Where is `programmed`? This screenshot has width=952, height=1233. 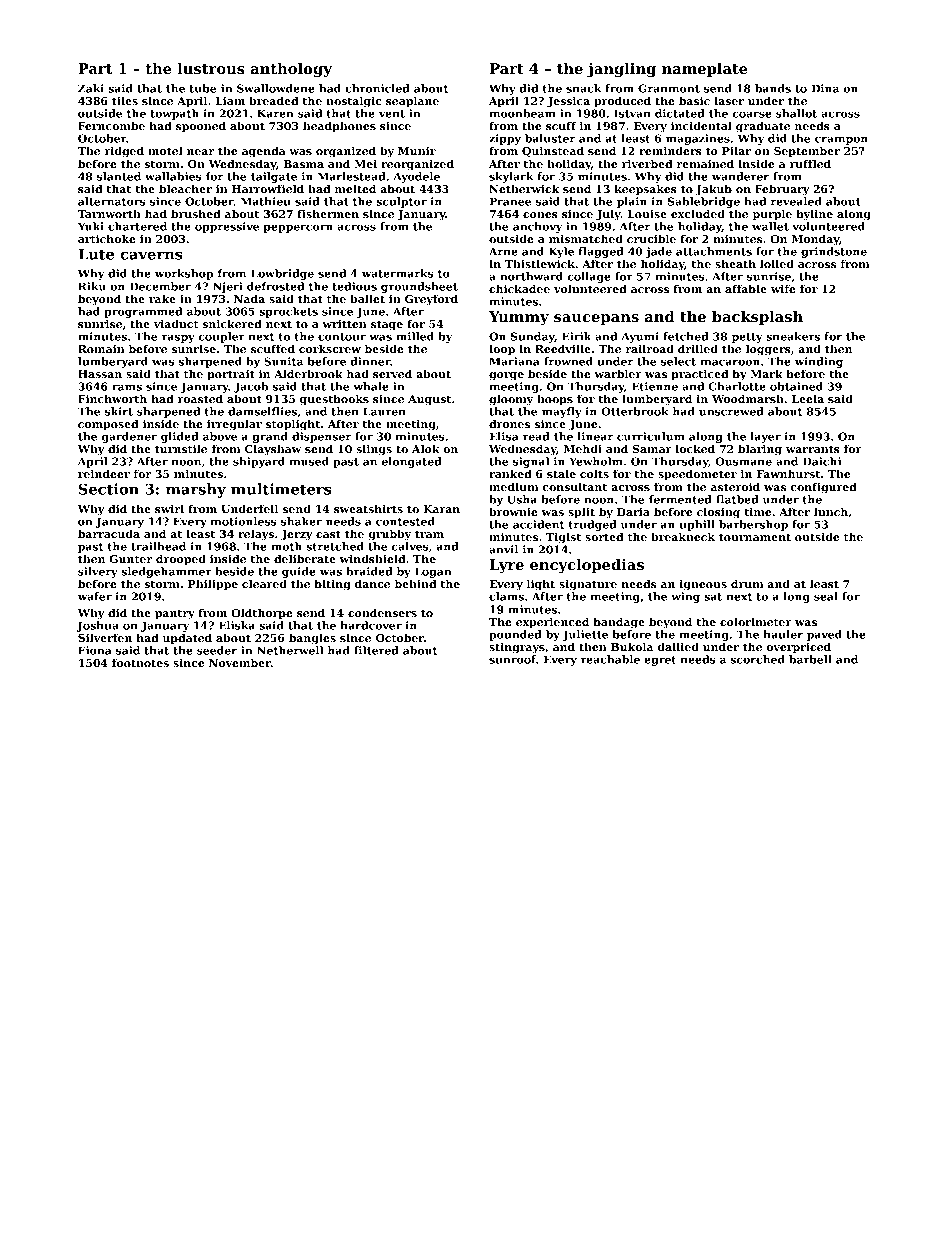
programmed is located at coordinates (143, 312).
